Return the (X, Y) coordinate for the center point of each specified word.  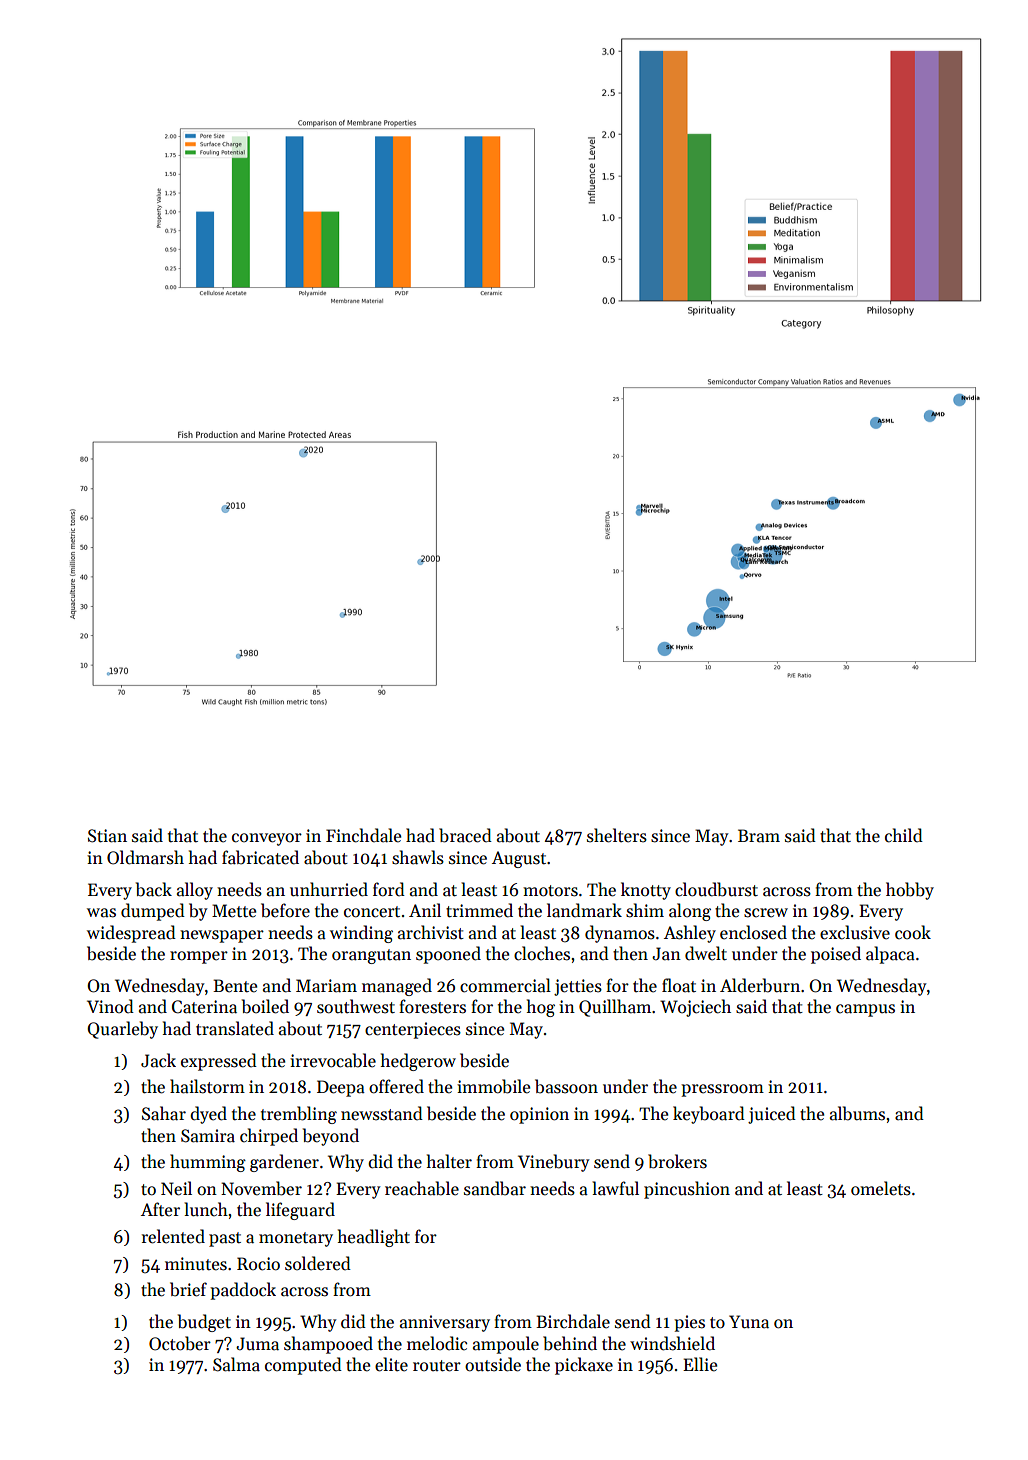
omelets (881, 1188)
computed (303, 1366)
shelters (617, 835)
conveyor (267, 839)
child (904, 835)
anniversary (445, 1323)
